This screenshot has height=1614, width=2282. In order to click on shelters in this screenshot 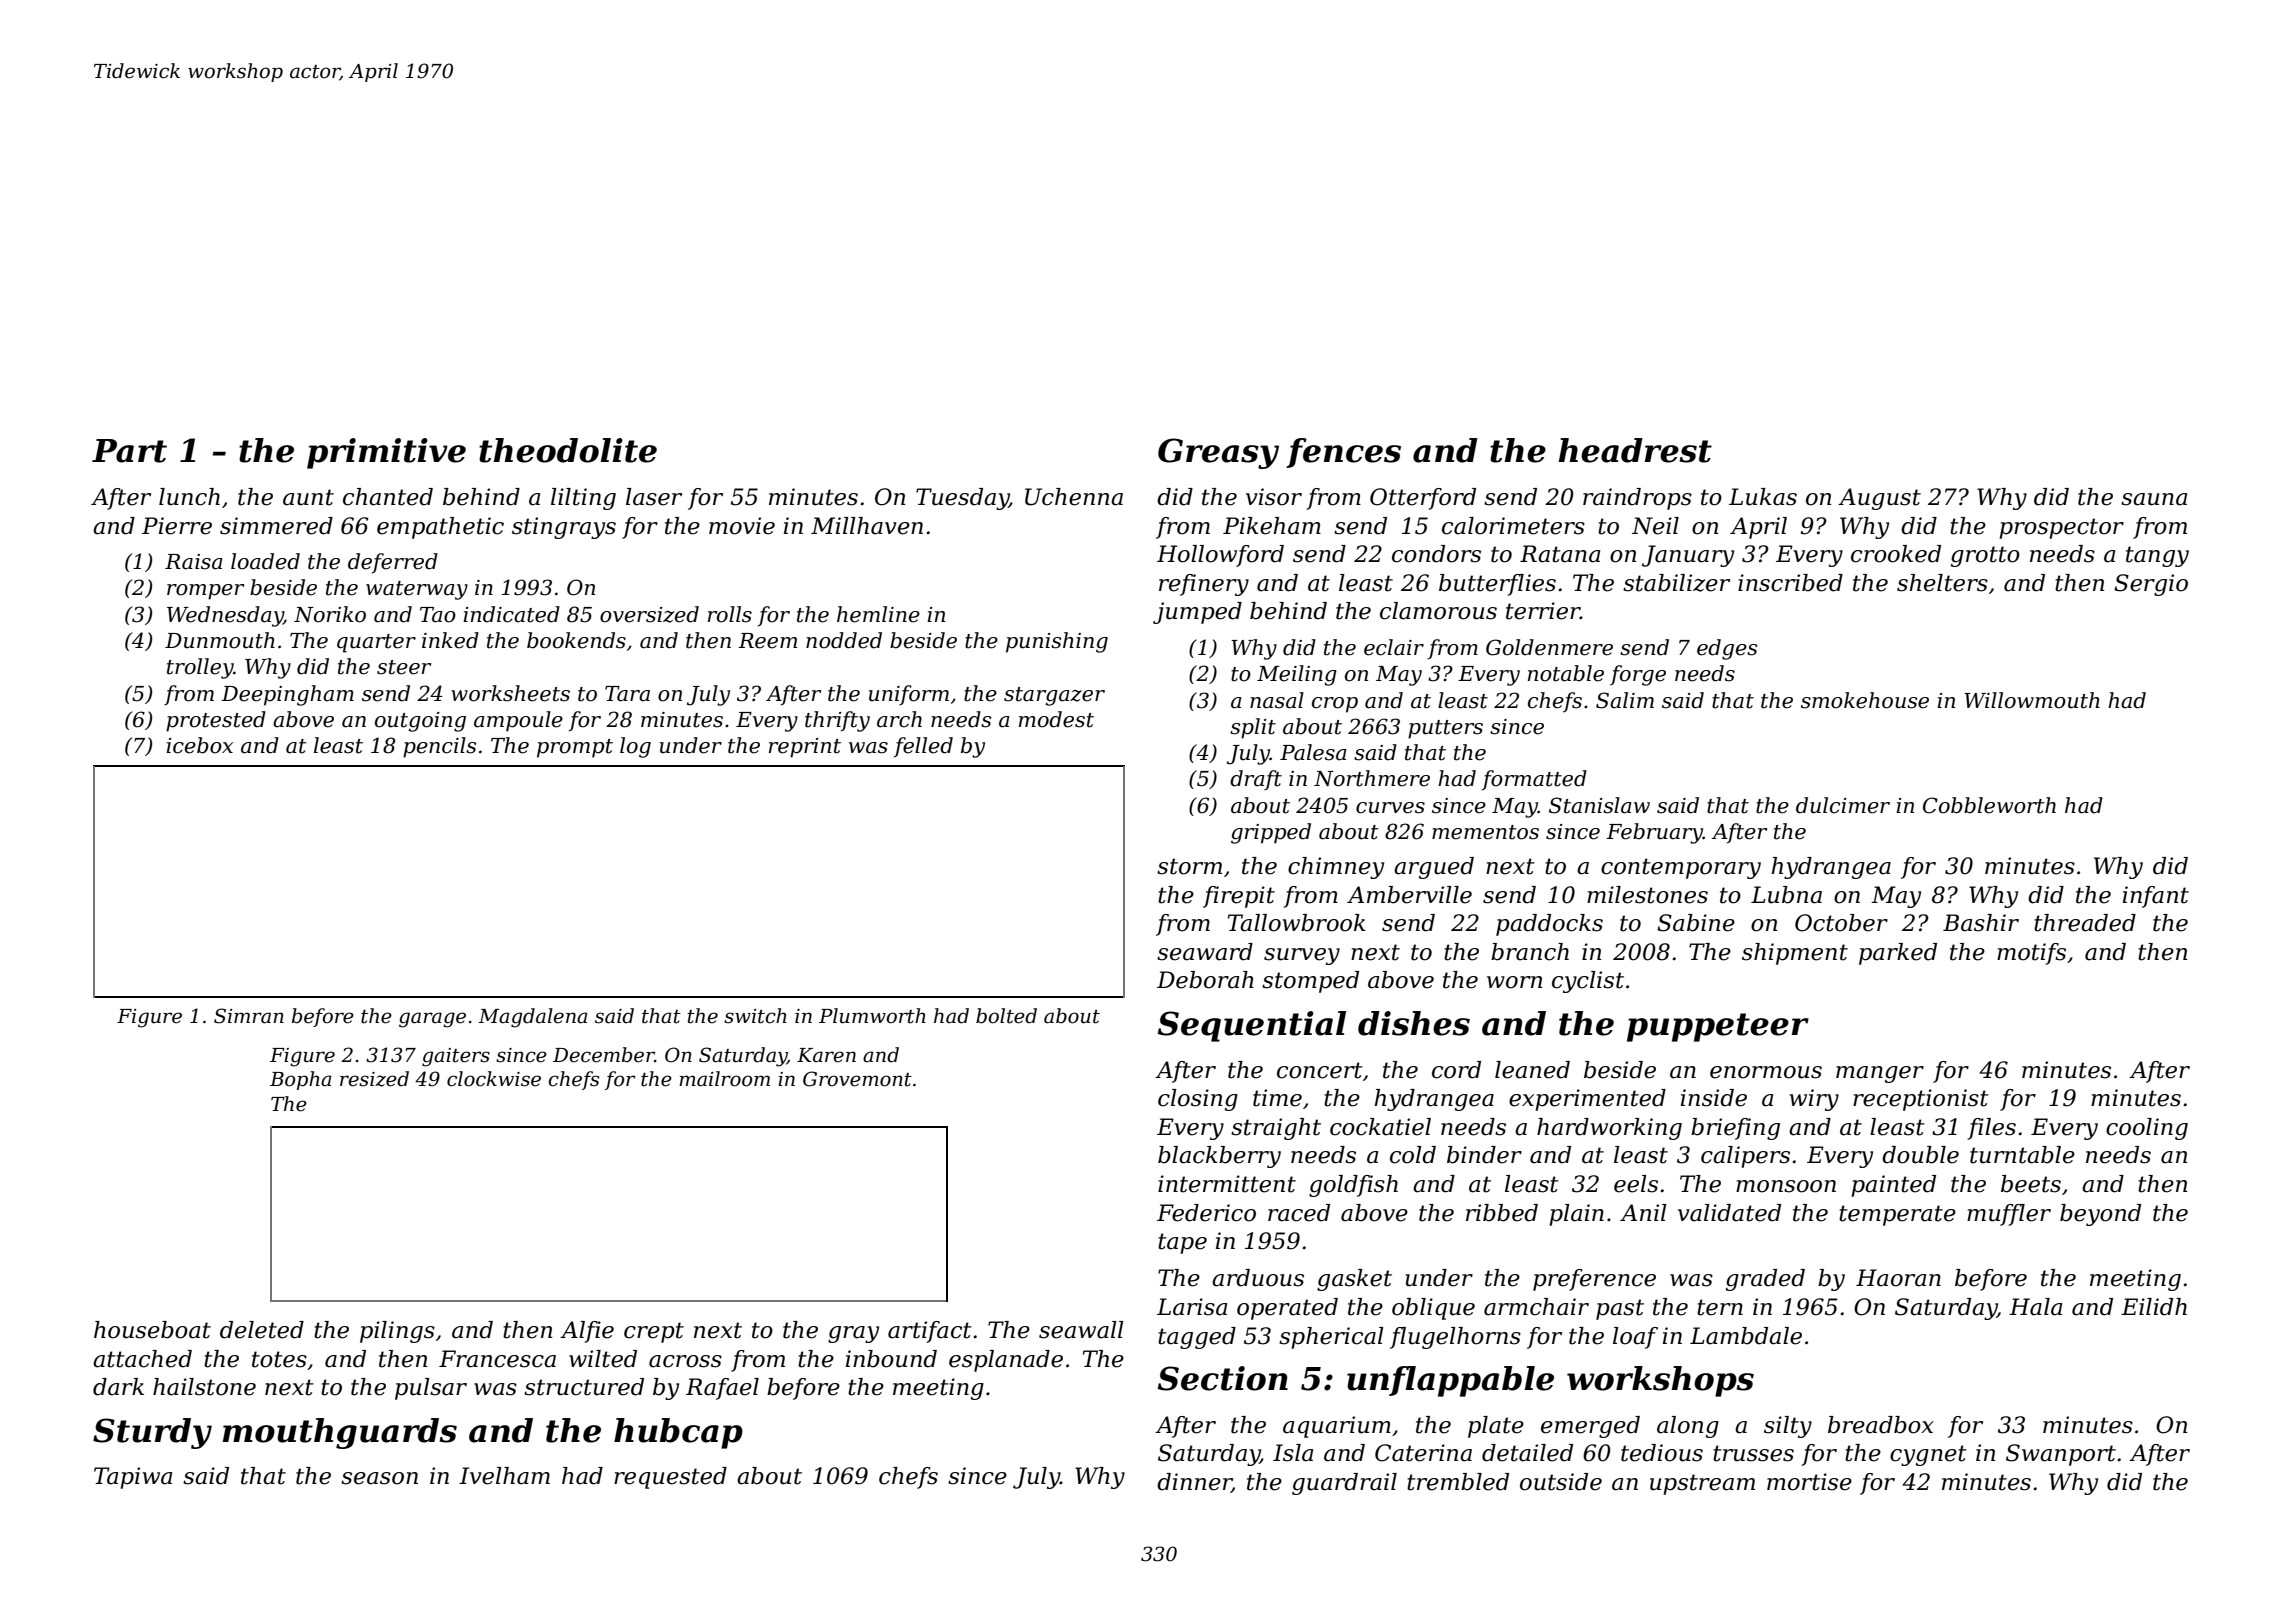, I will do `click(1942, 583)`.
